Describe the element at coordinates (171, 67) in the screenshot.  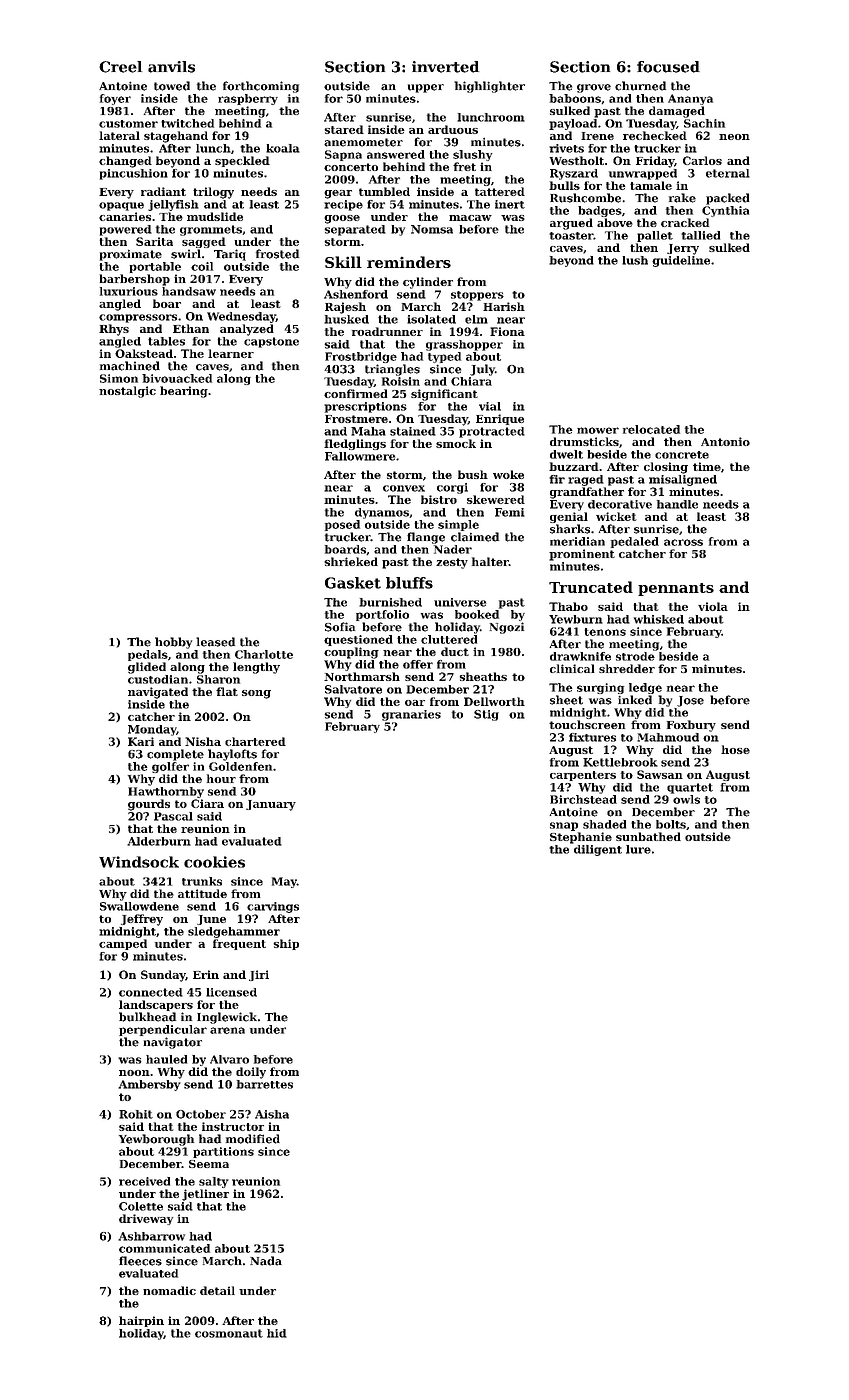
I see `anvils` at that location.
